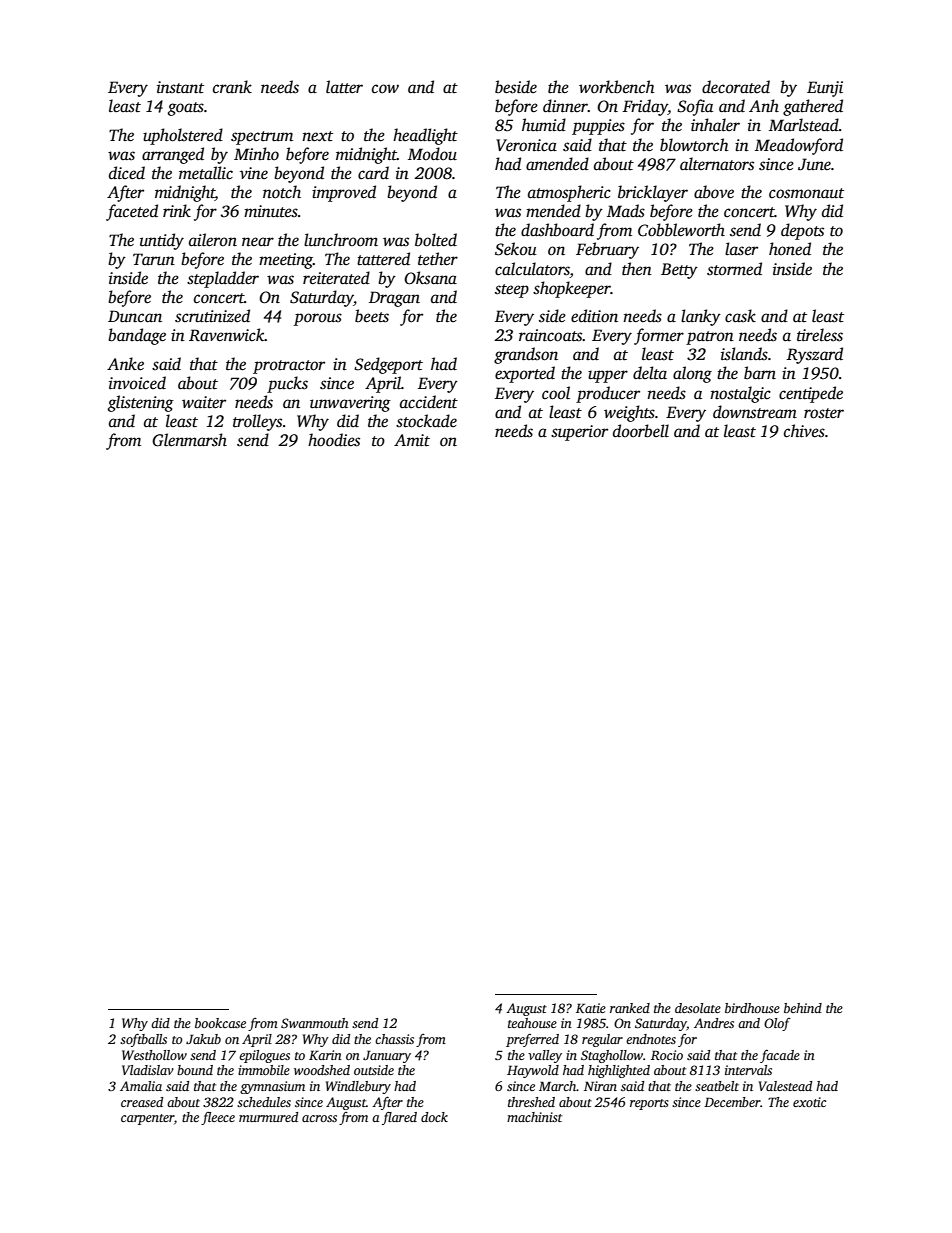 This screenshot has width=952, height=1233. Describe the element at coordinates (315, 1023) in the screenshot. I see `Swanmouth` at that location.
